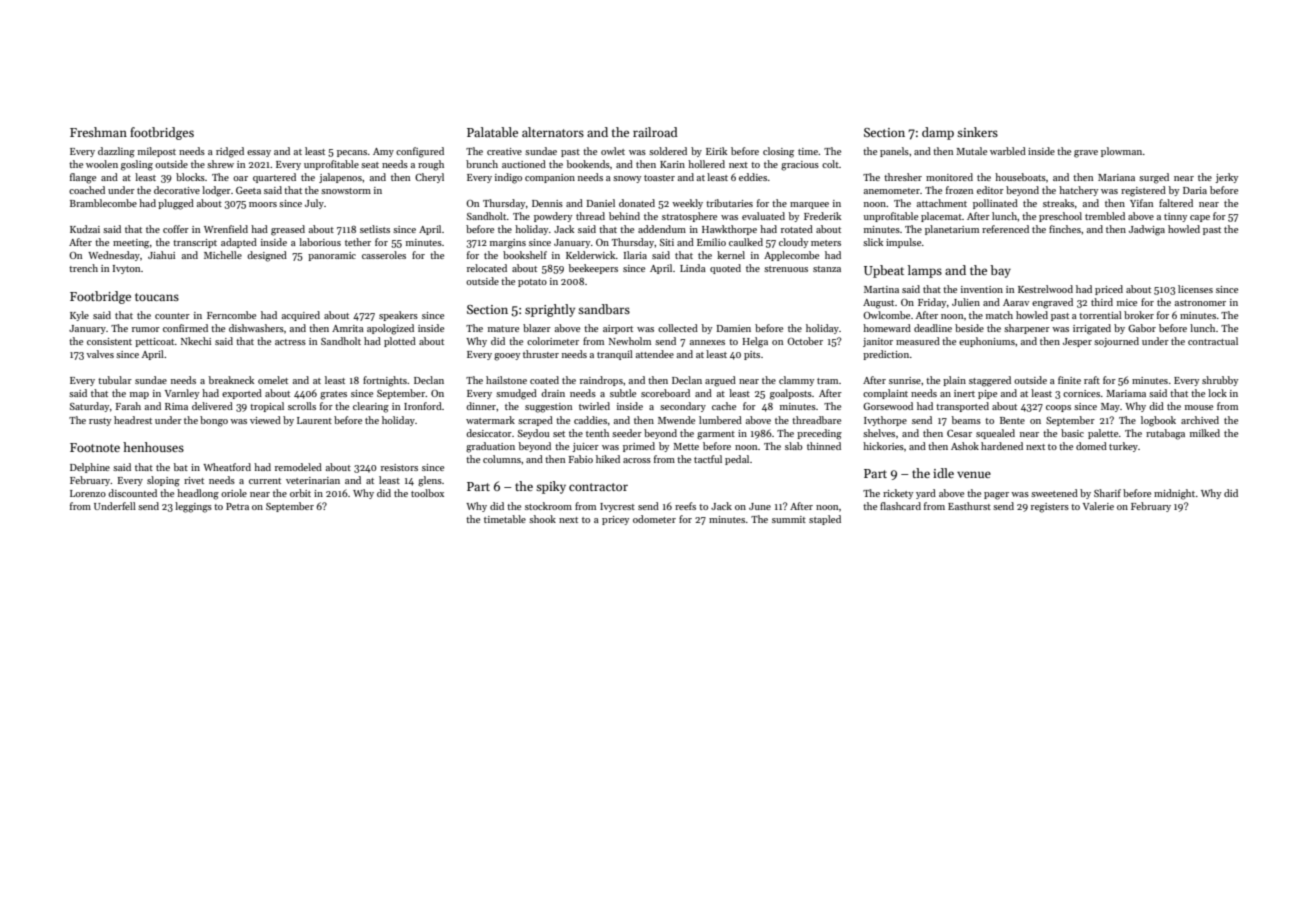 The image size is (1308, 924). Describe the element at coordinates (98, 132) in the image. I see `Freshman` at that location.
